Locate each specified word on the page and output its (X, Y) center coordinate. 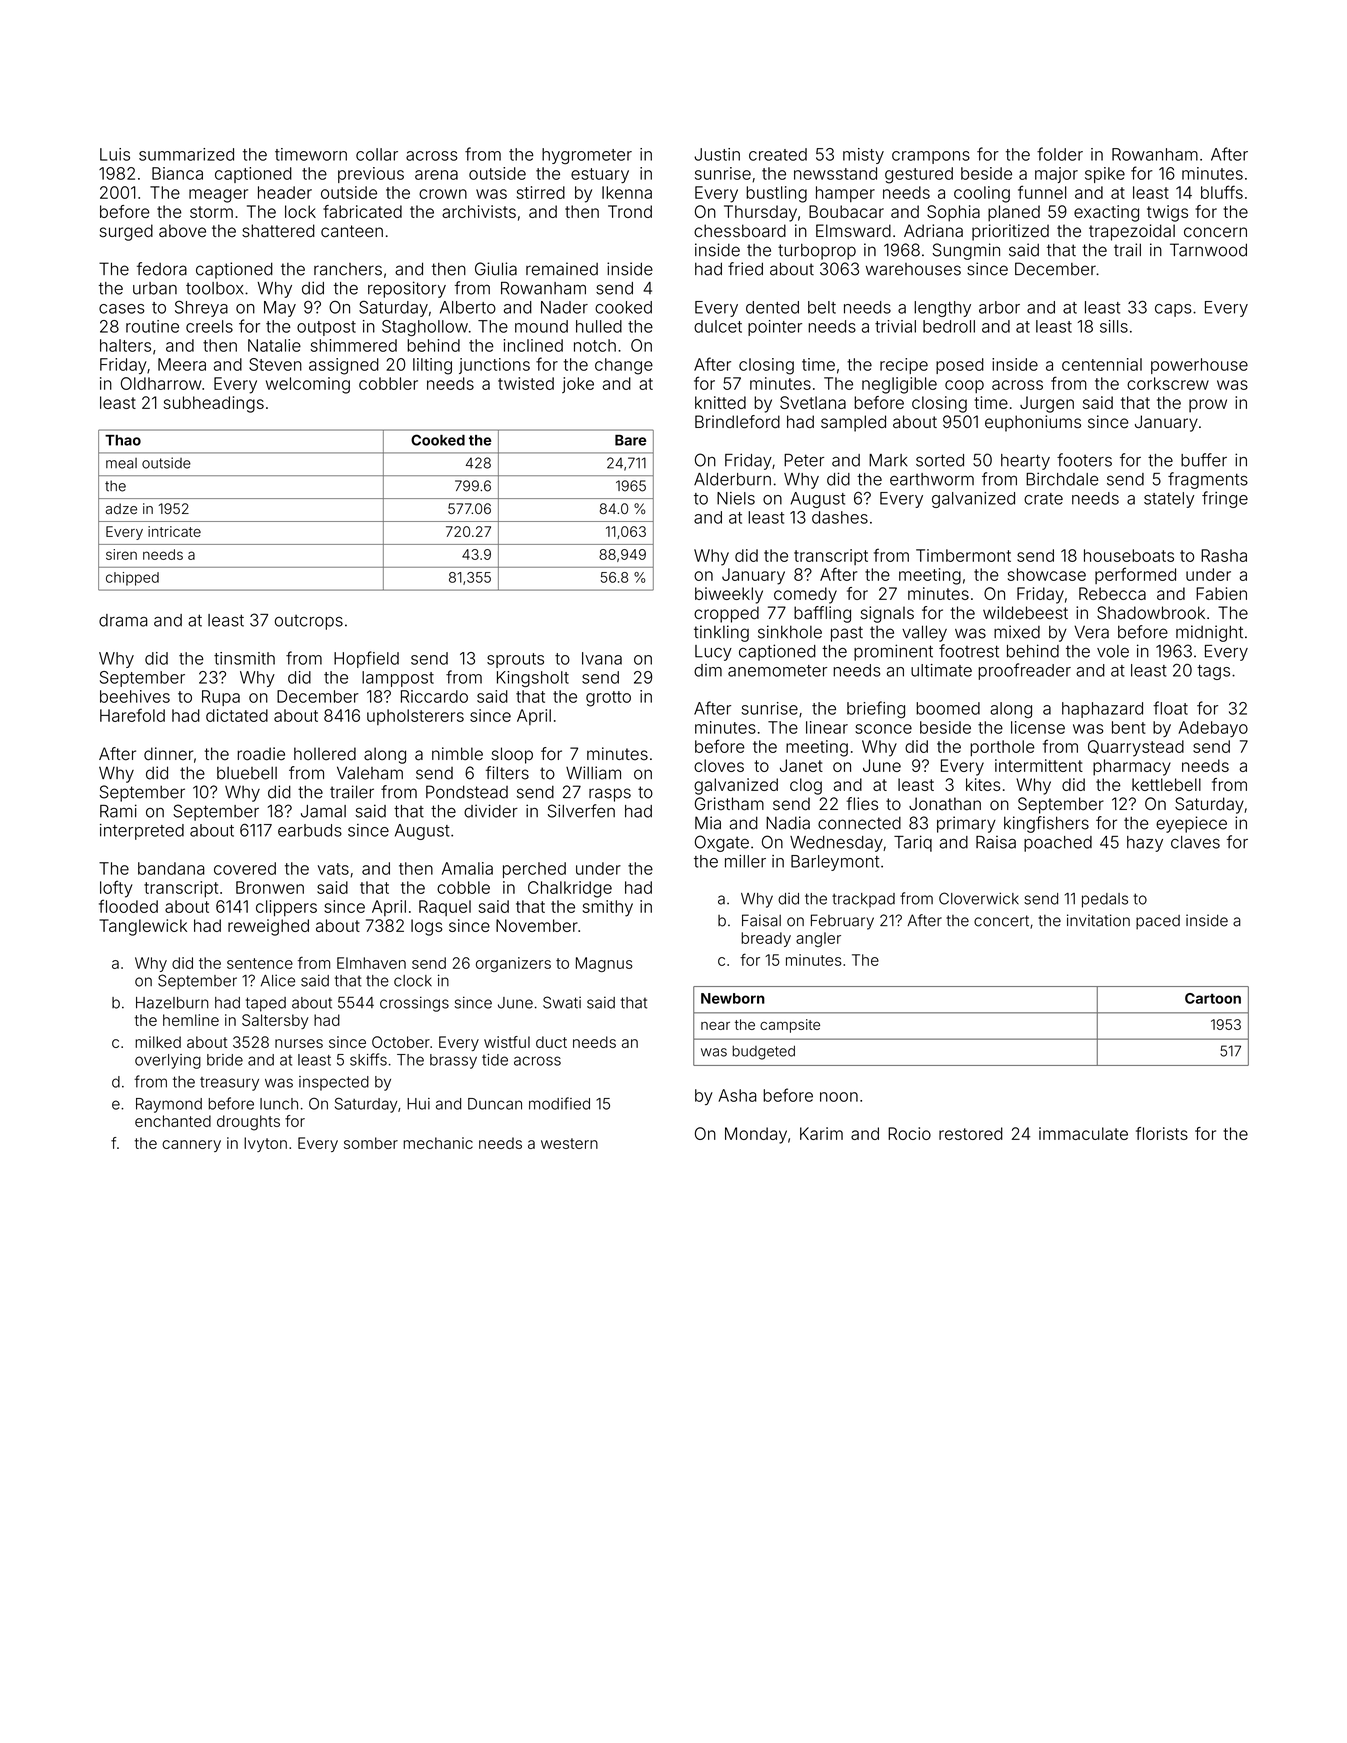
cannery (191, 1146)
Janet (801, 765)
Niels (736, 498)
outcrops (309, 622)
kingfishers (1046, 824)
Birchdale (1062, 479)
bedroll (949, 326)
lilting (432, 366)
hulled (599, 326)
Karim (821, 1133)
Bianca (177, 173)
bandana (171, 868)
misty (863, 156)
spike (1105, 175)
